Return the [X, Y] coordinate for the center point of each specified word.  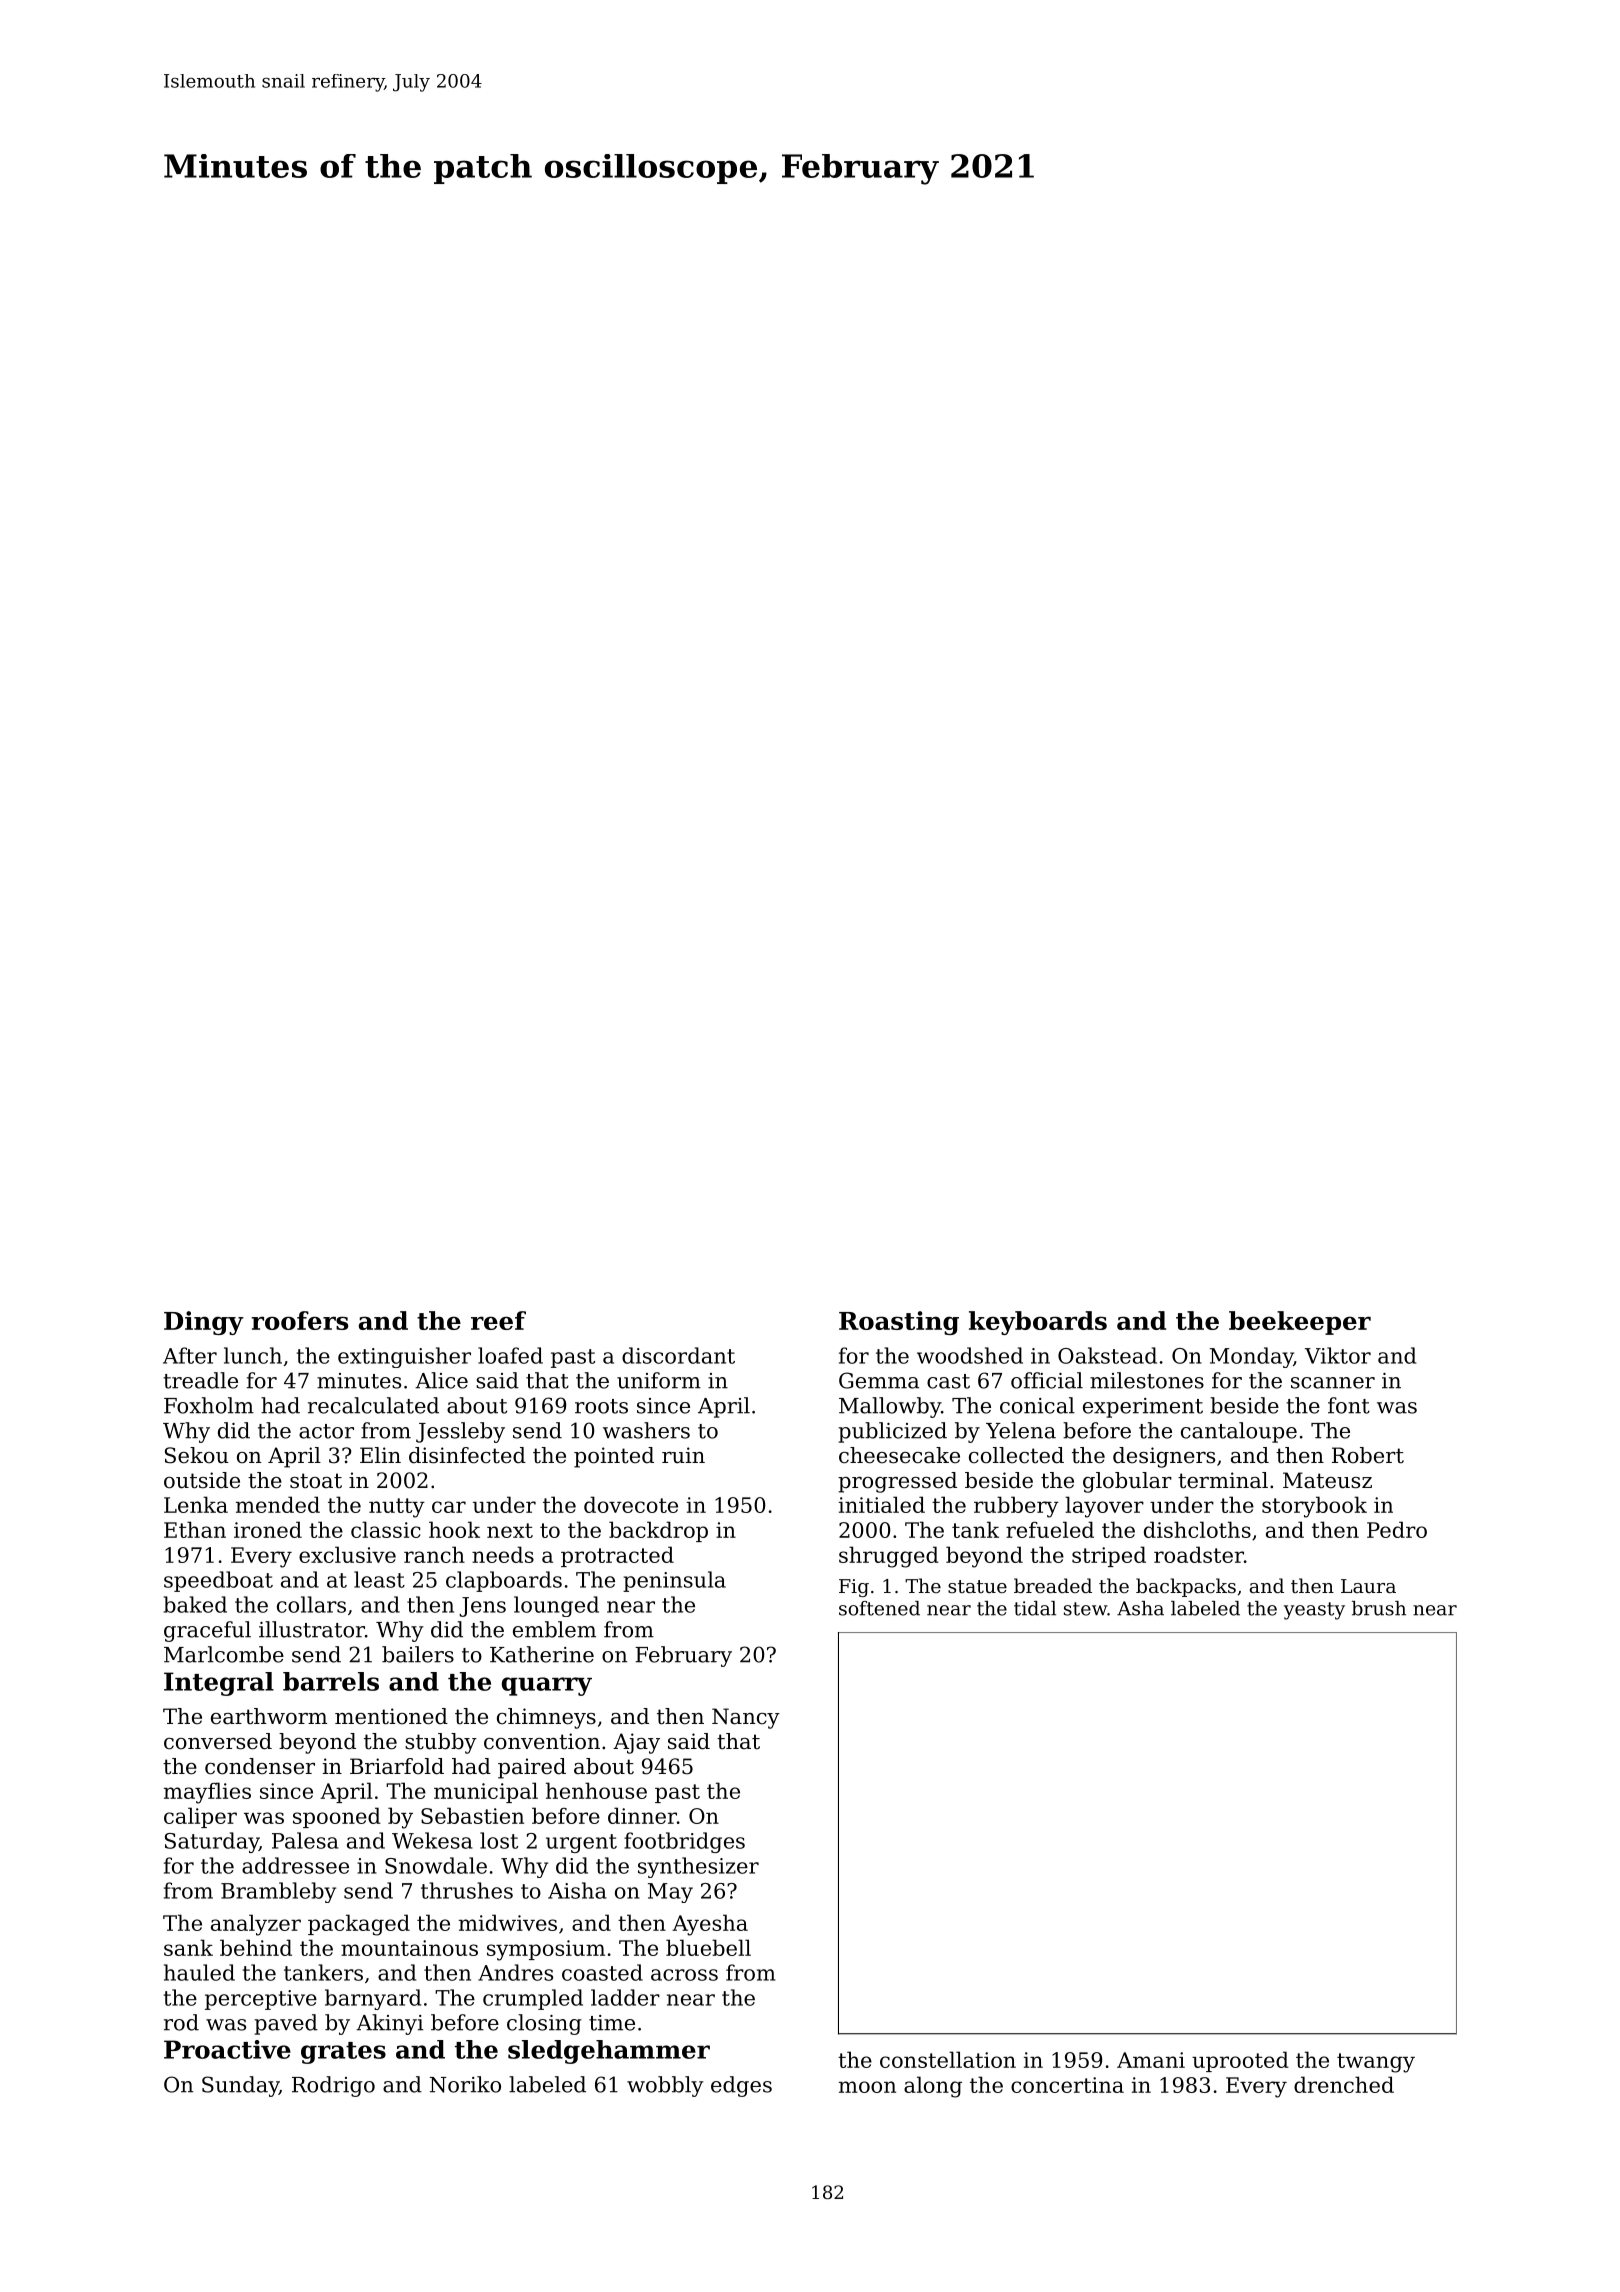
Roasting [899, 1323]
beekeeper [1300, 1323]
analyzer [256, 1925]
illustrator [312, 1629]
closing [544, 2024]
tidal [1035, 1608]
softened [879, 1608]
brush [1379, 1608]
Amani [1151, 2060]
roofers [299, 1320]
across [684, 1975]
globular [1127, 1482]
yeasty [1314, 1611]
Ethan [195, 1529]
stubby [441, 1743]
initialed [882, 1504]
